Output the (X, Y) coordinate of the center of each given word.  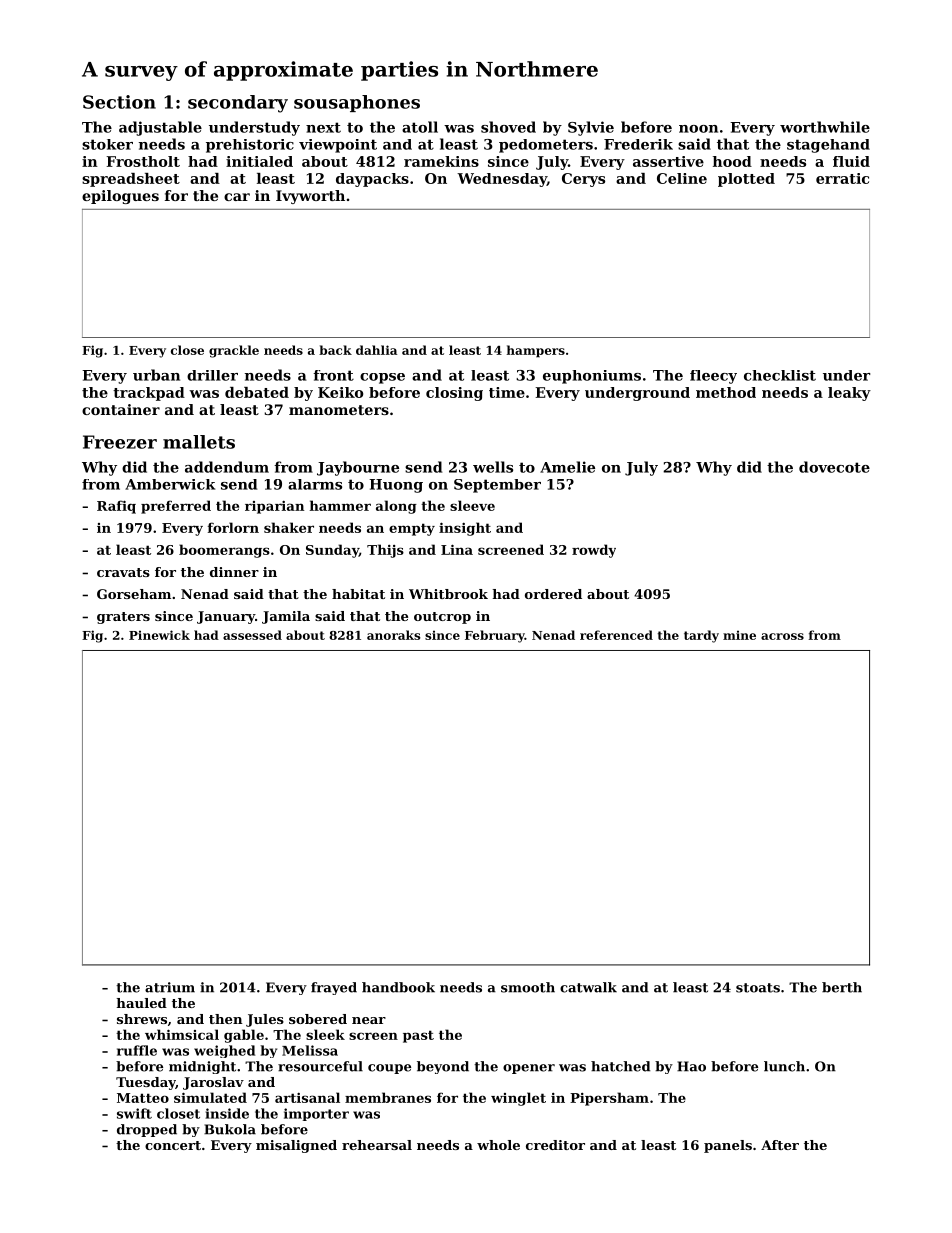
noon (698, 129)
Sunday (332, 551)
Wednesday (502, 180)
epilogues (120, 197)
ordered (553, 594)
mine (739, 635)
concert (173, 1145)
